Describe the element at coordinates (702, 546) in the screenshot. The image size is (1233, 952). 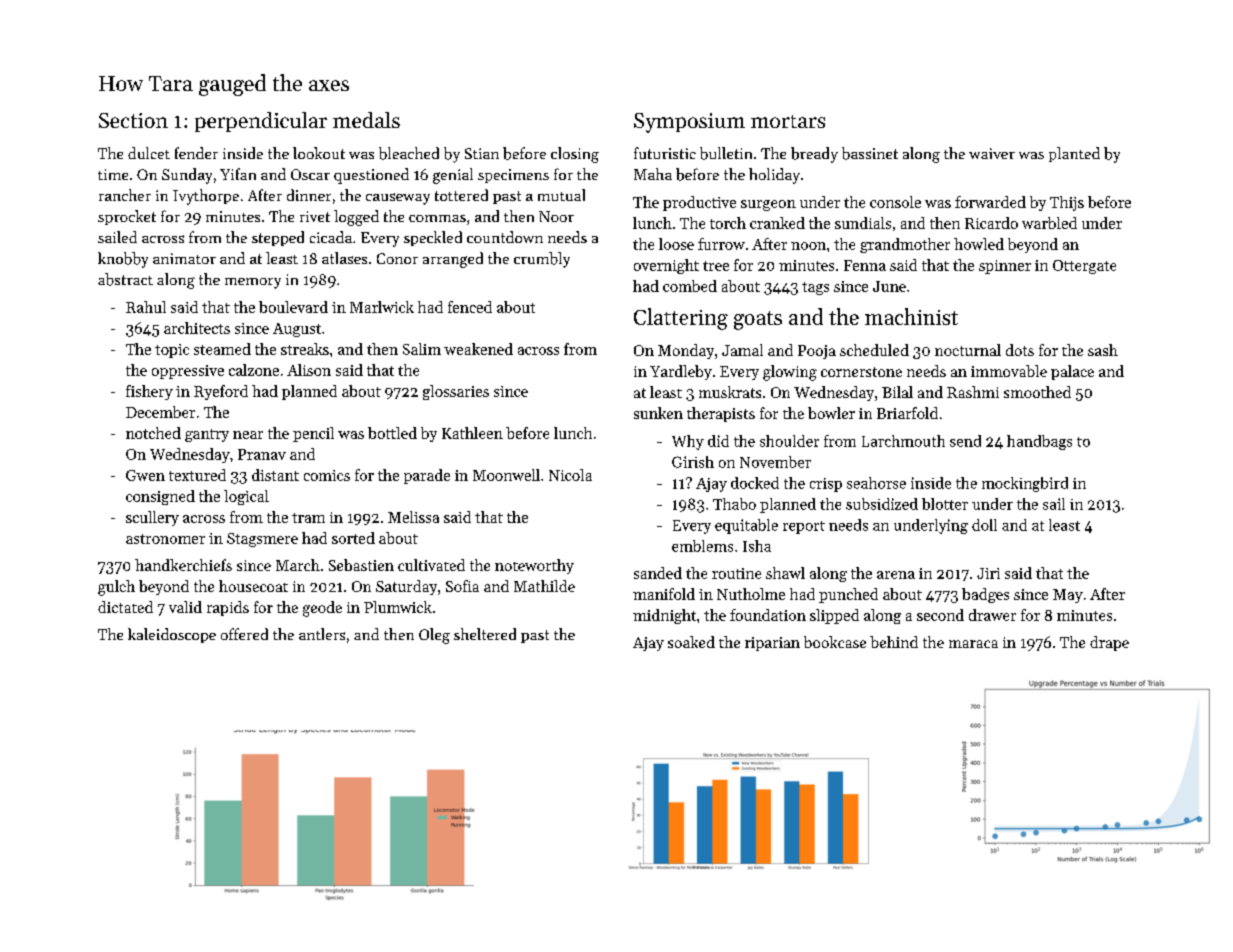
I see `emblems` at that location.
